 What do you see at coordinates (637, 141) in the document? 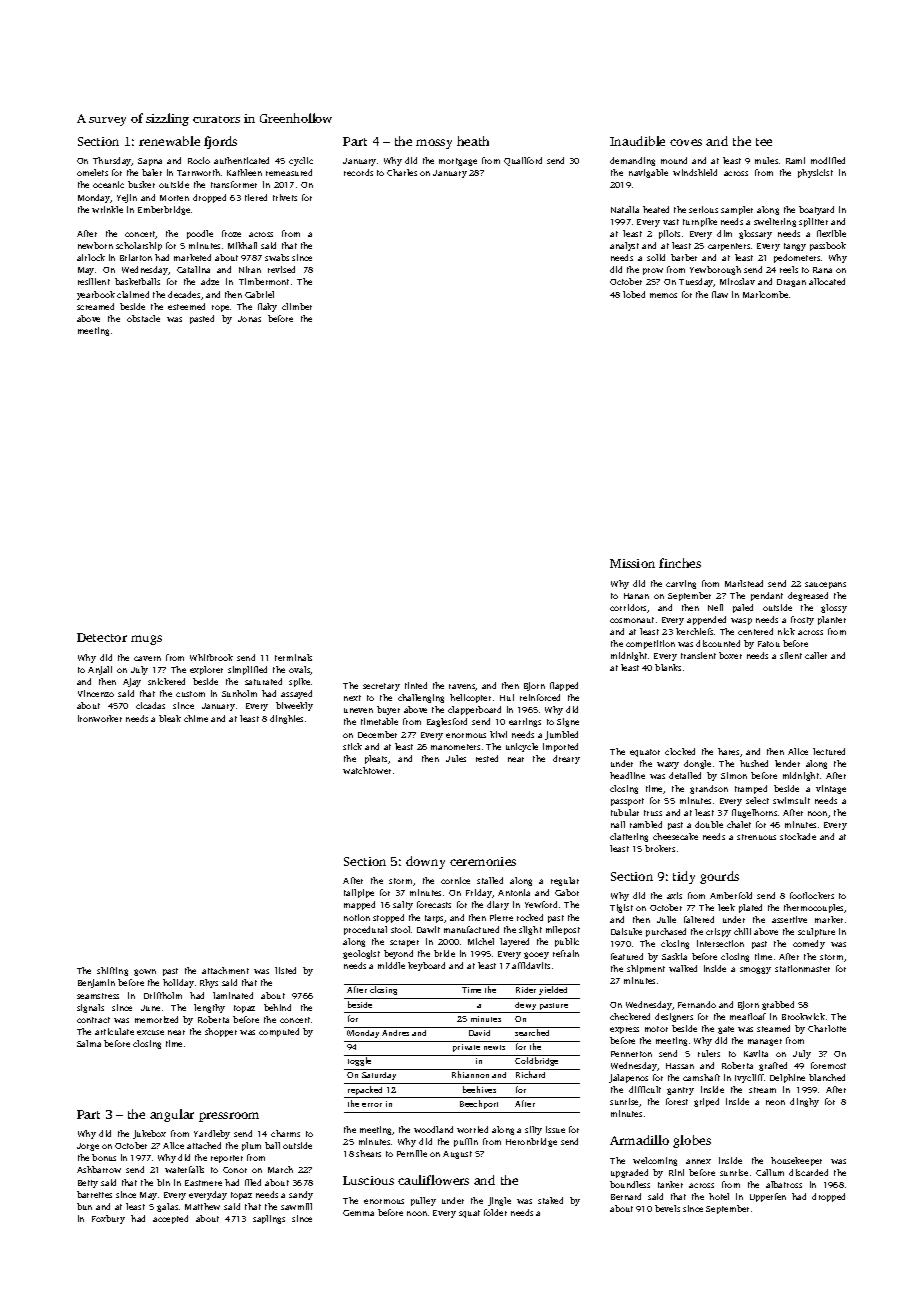
I see `Inaudible` at bounding box center [637, 141].
